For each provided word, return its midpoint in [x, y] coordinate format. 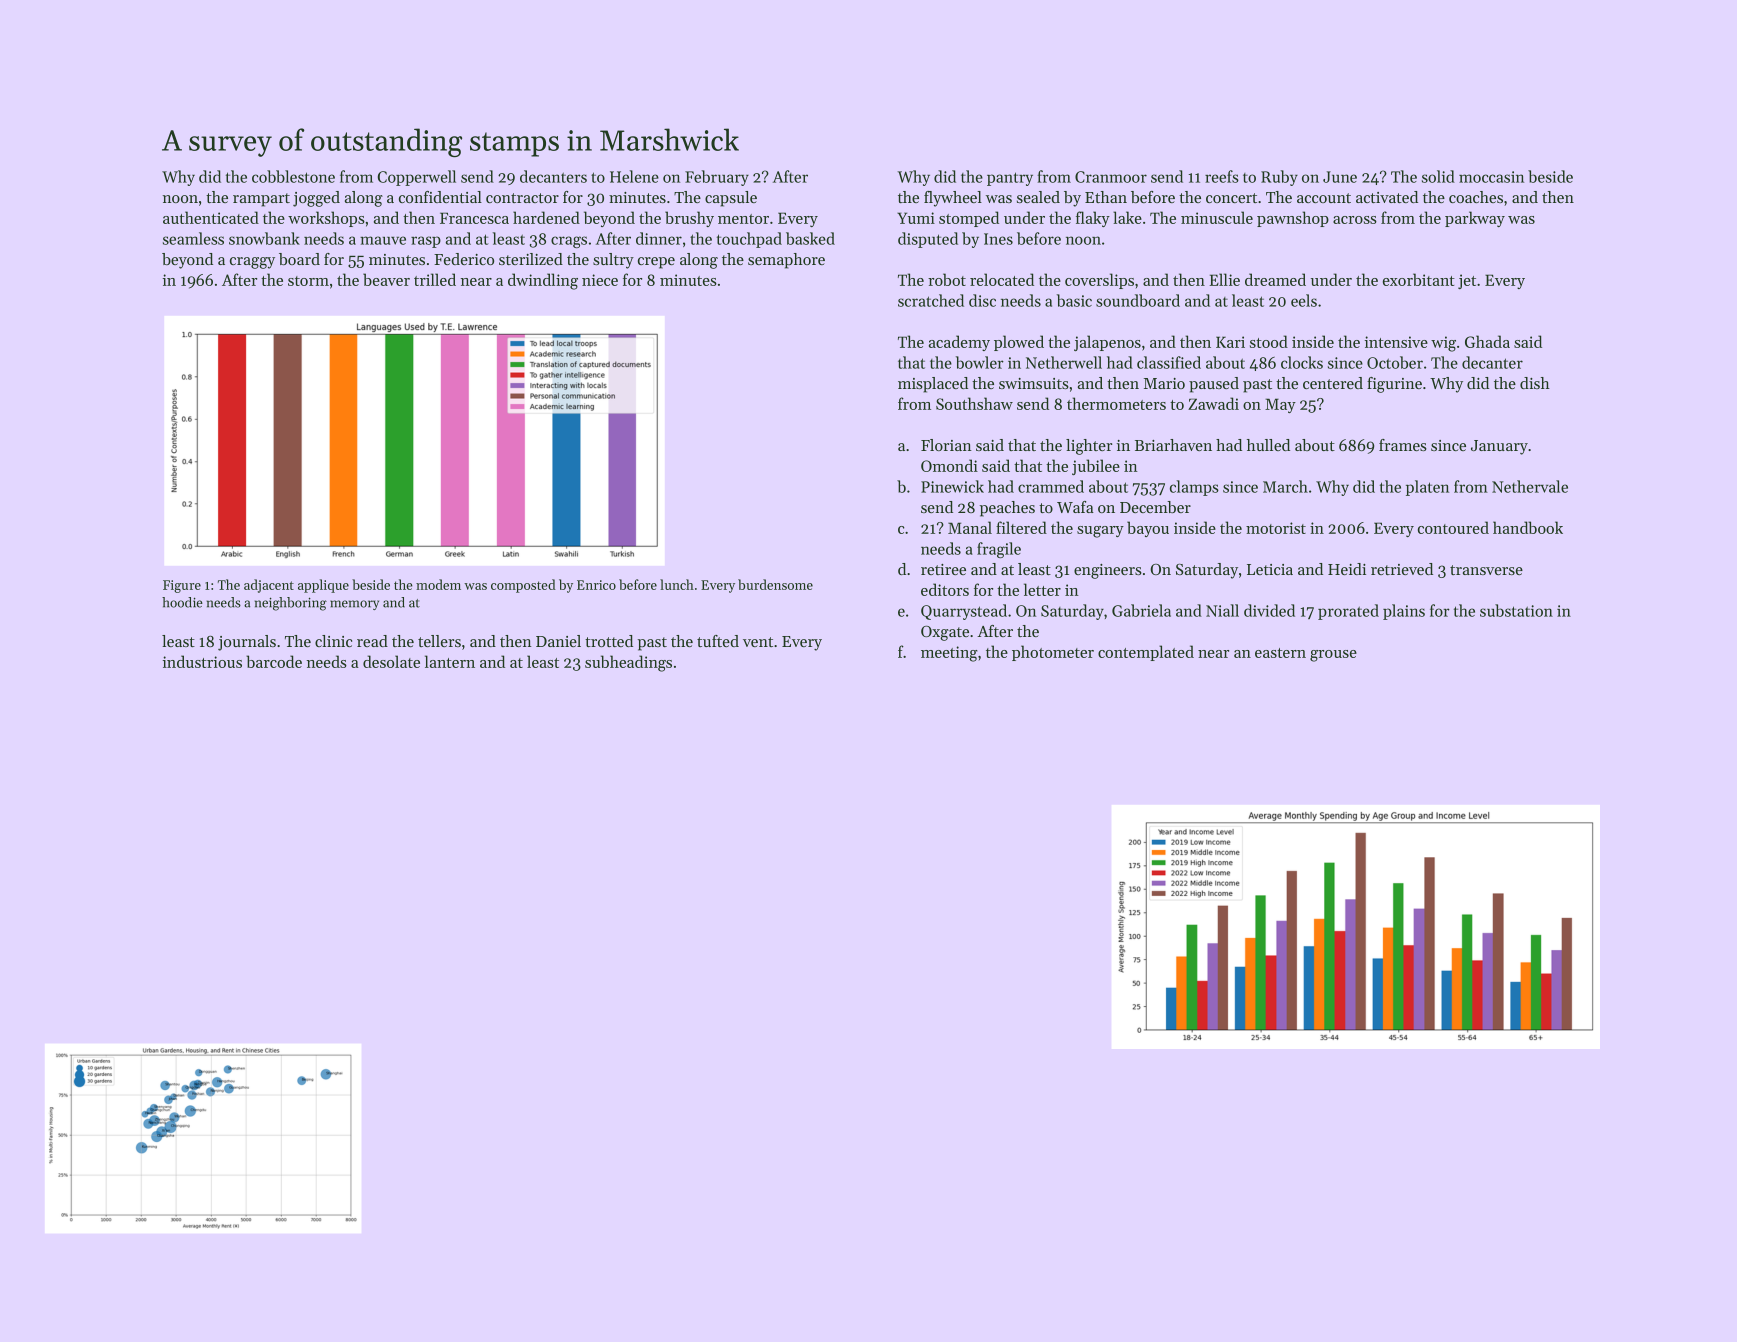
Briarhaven [1173, 445]
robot [947, 279]
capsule [731, 199]
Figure [182, 586]
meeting [949, 654]
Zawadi [1213, 403]
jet [1467, 281]
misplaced [933, 385]
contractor [522, 198]
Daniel [558, 641]
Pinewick [952, 486]
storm [308, 281]
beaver [386, 279]
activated [1387, 197]
